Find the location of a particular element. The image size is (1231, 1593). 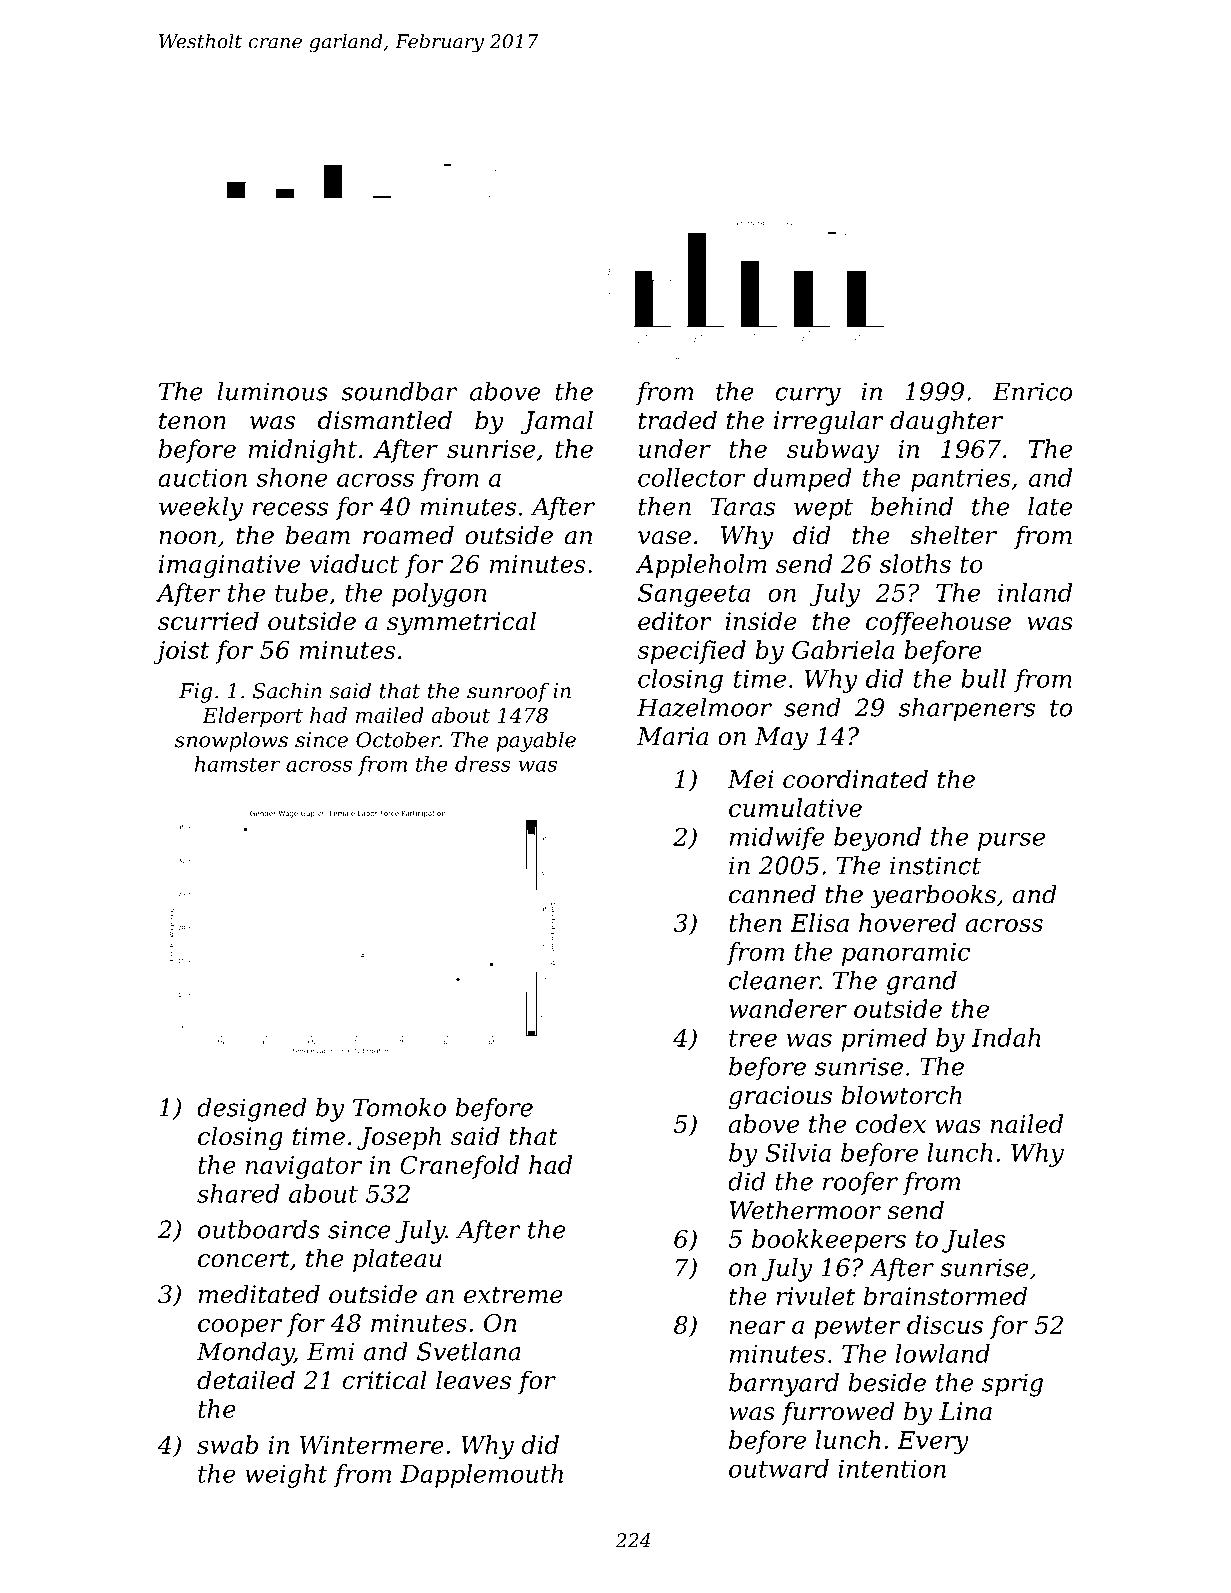

Enrico is located at coordinates (1032, 391).
